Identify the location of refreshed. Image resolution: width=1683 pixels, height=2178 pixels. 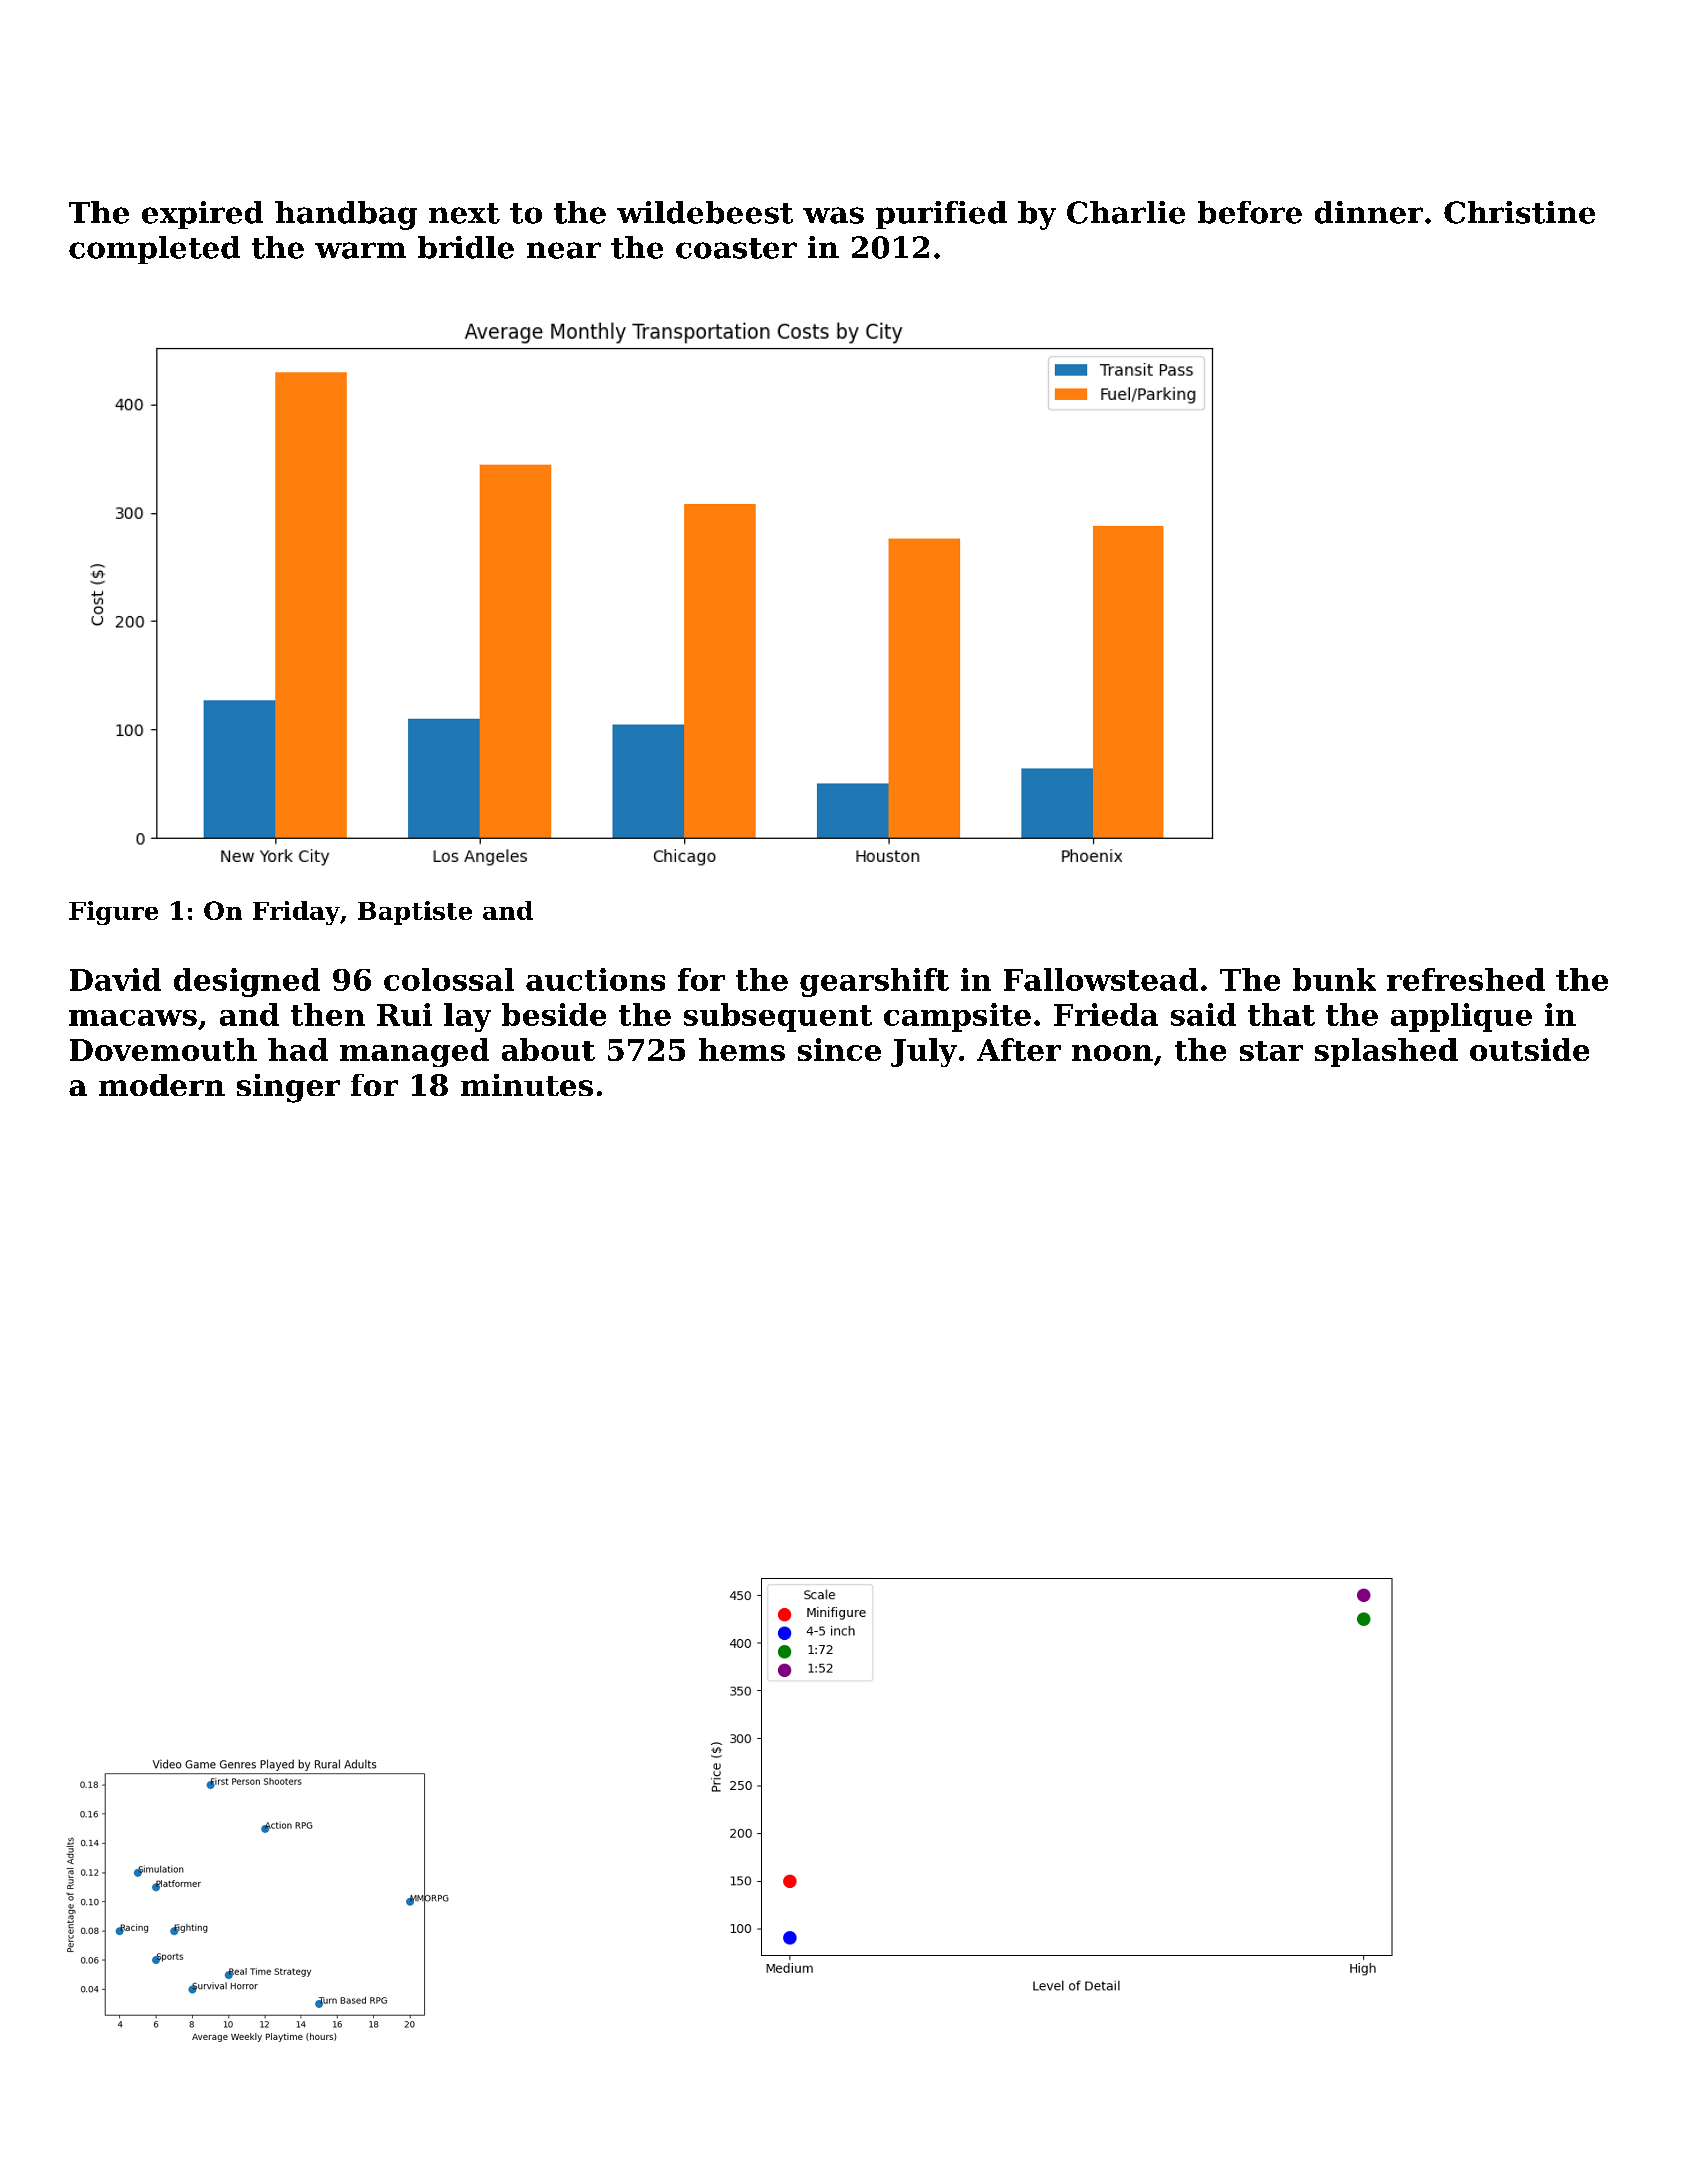
(1466, 979).
